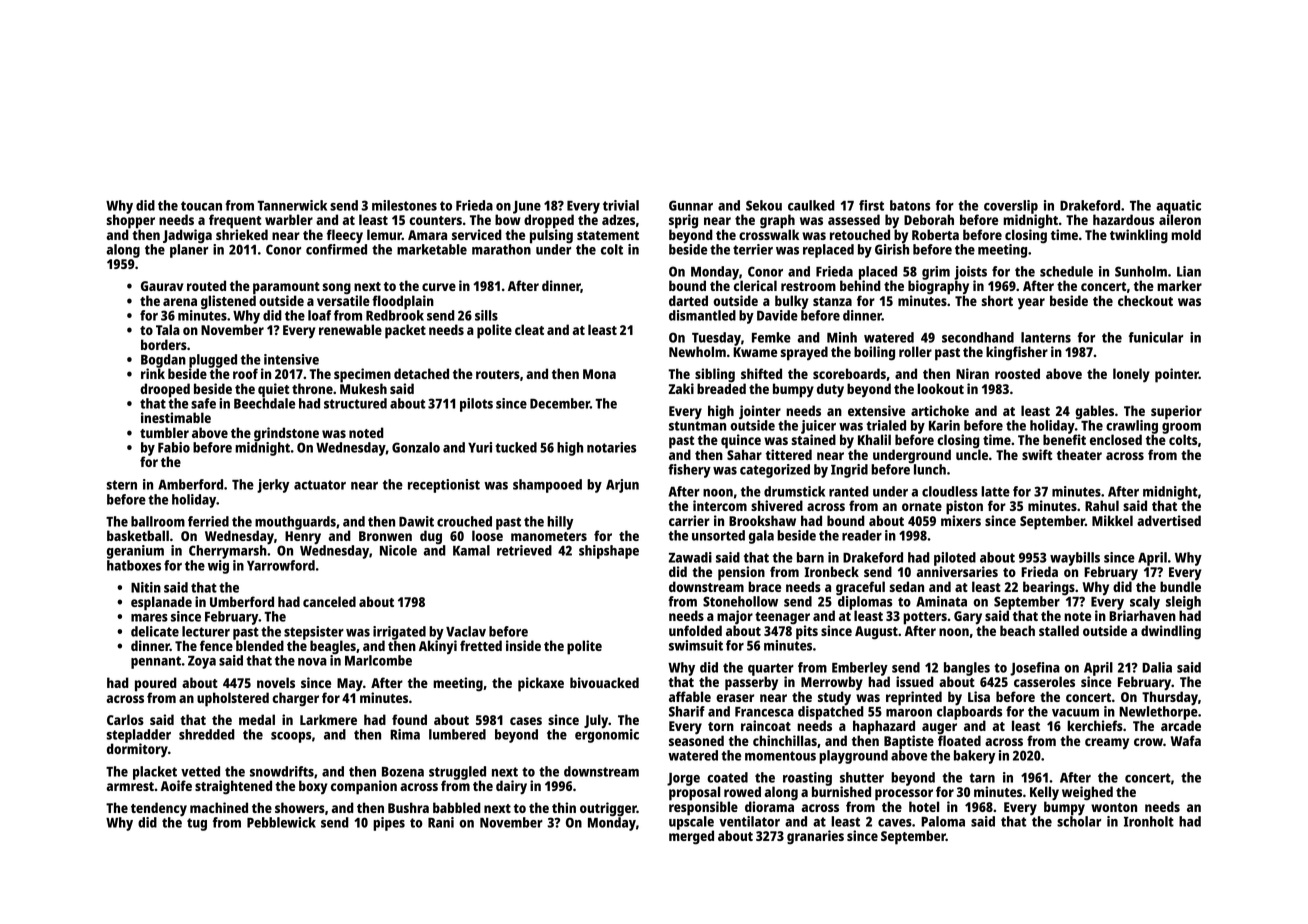 The image size is (1308, 924). What do you see at coordinates (1142, 615) in the page?
I see `Briarhaven` at bounding box center [1142, 615].
